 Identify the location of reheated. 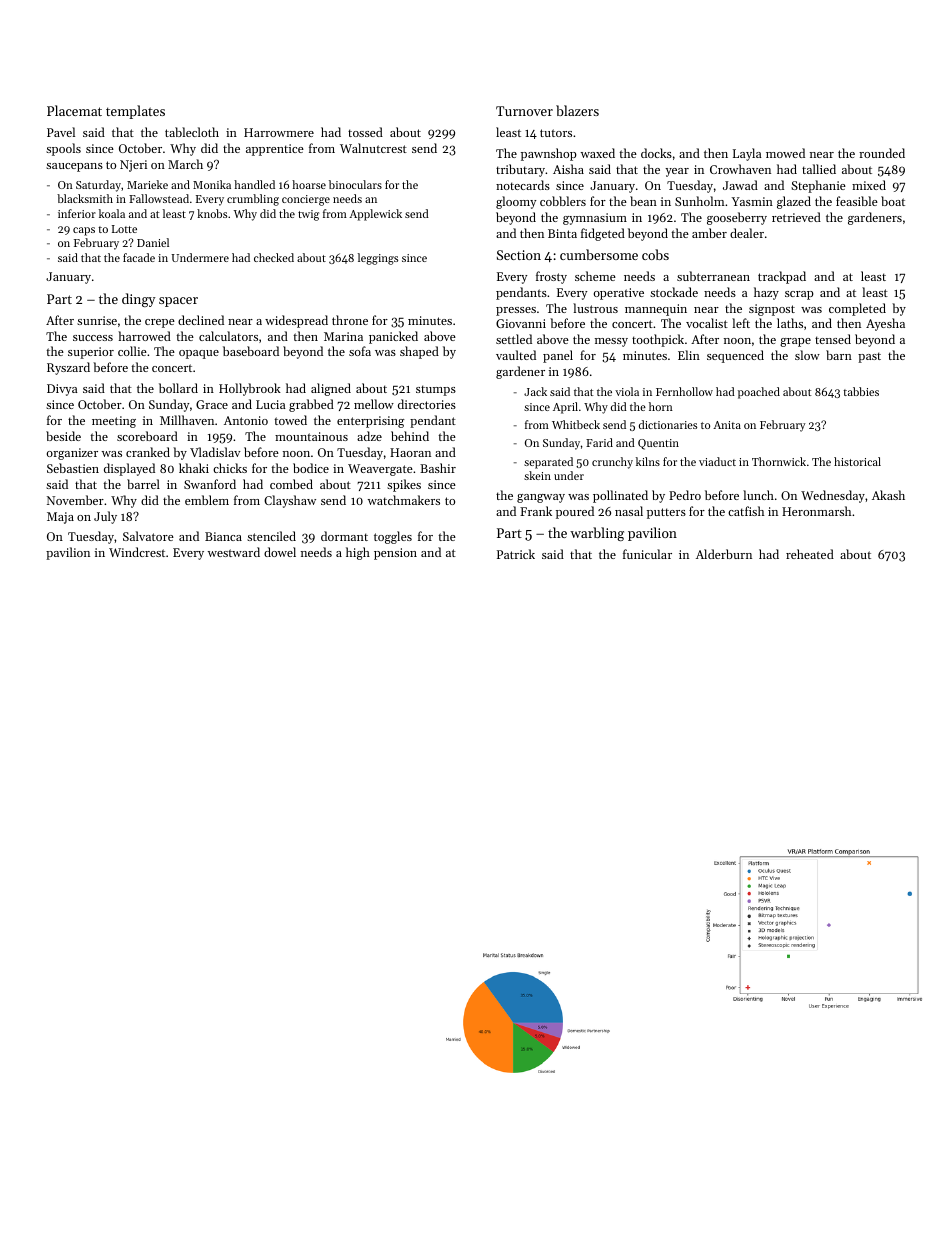
(810, 554).
